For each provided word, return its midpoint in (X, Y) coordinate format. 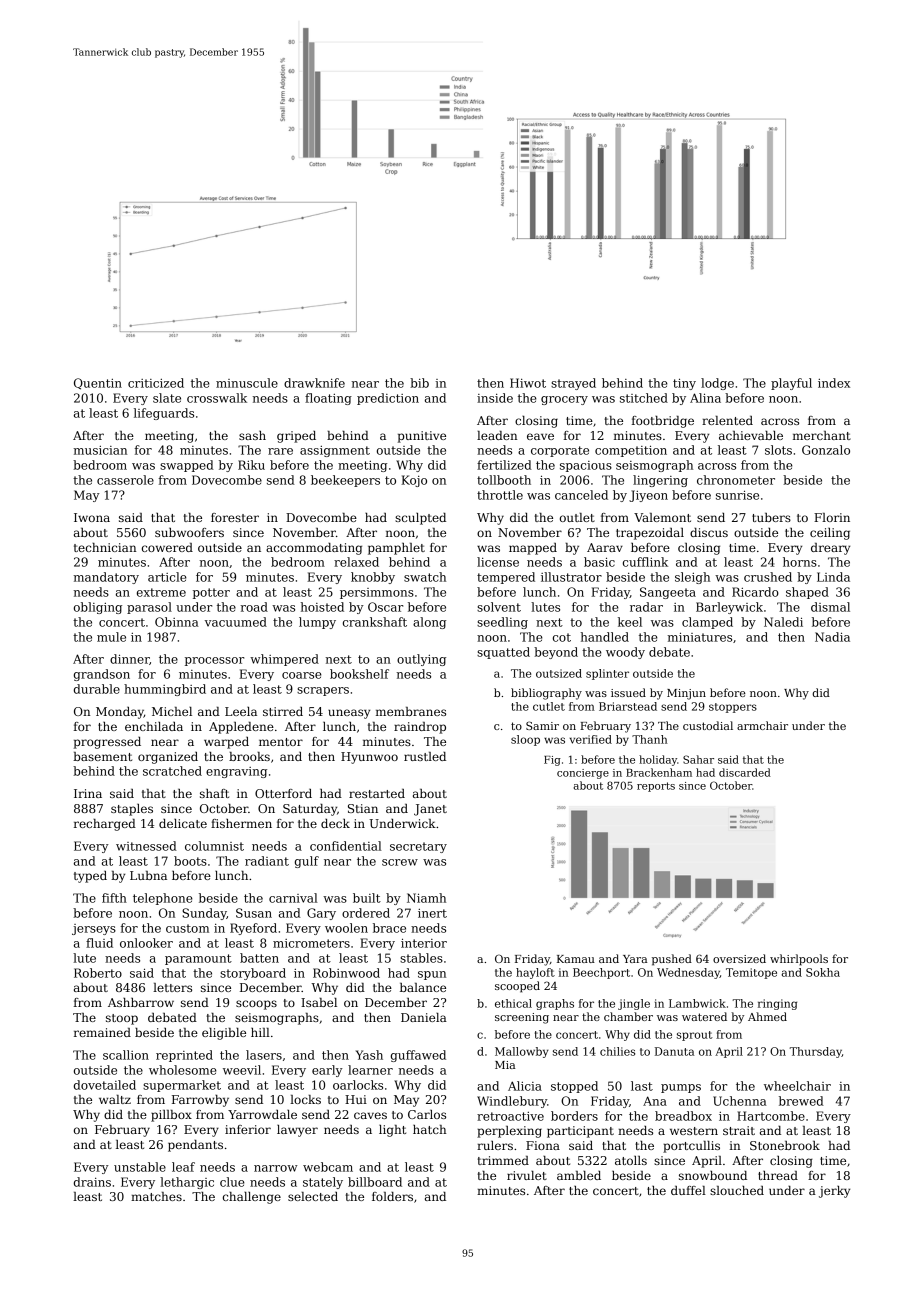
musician (100, 450)
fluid (99, 943)
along (429, 623)
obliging (98, 608)
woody (625, 653)
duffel (688, 1190)
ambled (579, 1175)
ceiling (830, 534)
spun (432, 975)
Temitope (751, 973)
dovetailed (105, 1085)
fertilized (504, 465)
